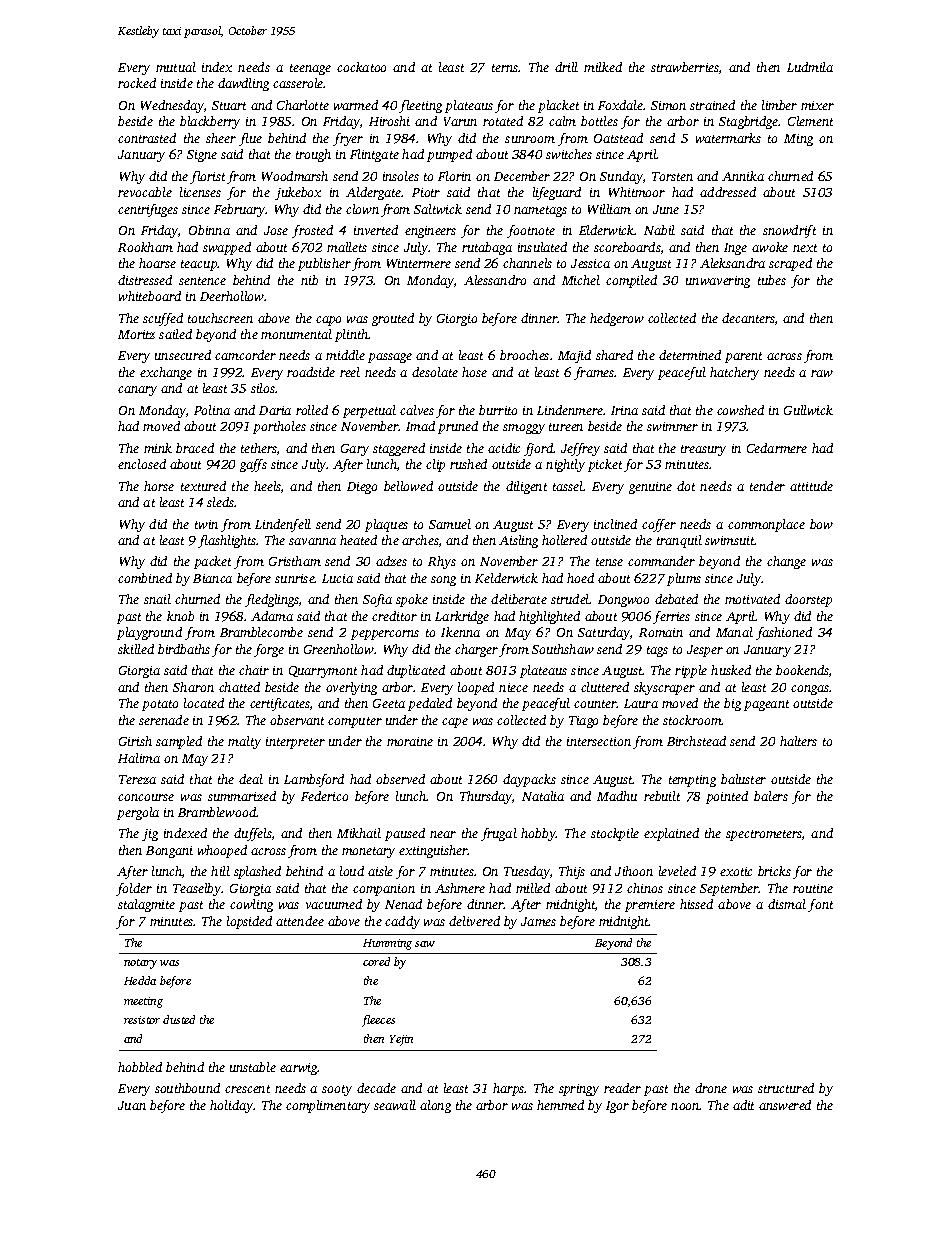  What do you see at coordinates (505, 68) in the document?
I see `terns` at bounding box center [505, 68].
